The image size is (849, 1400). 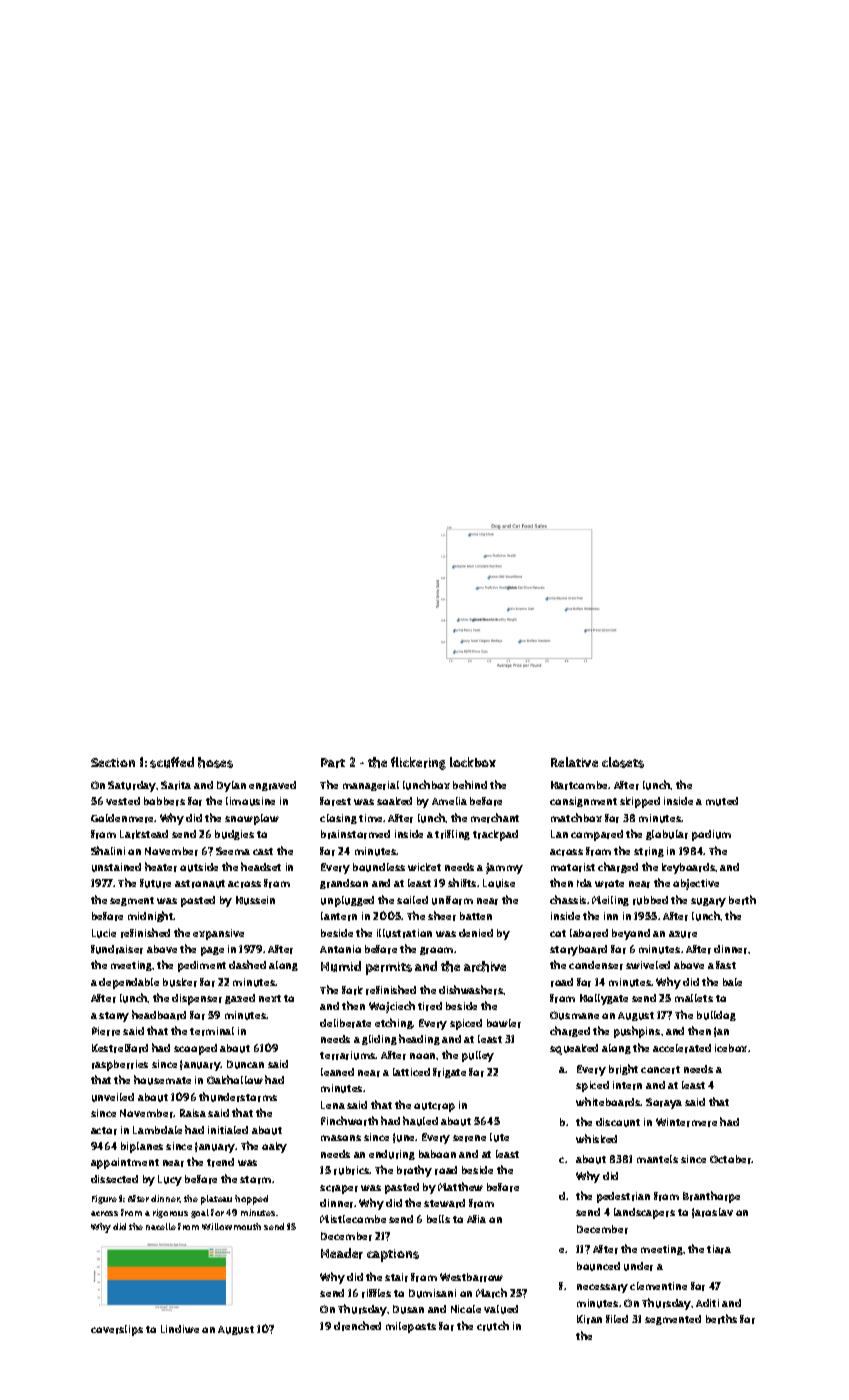 What do you see at coordinates (371, 786) in the screenshot?
I see `managerial` at bounding box center [371, 786].
